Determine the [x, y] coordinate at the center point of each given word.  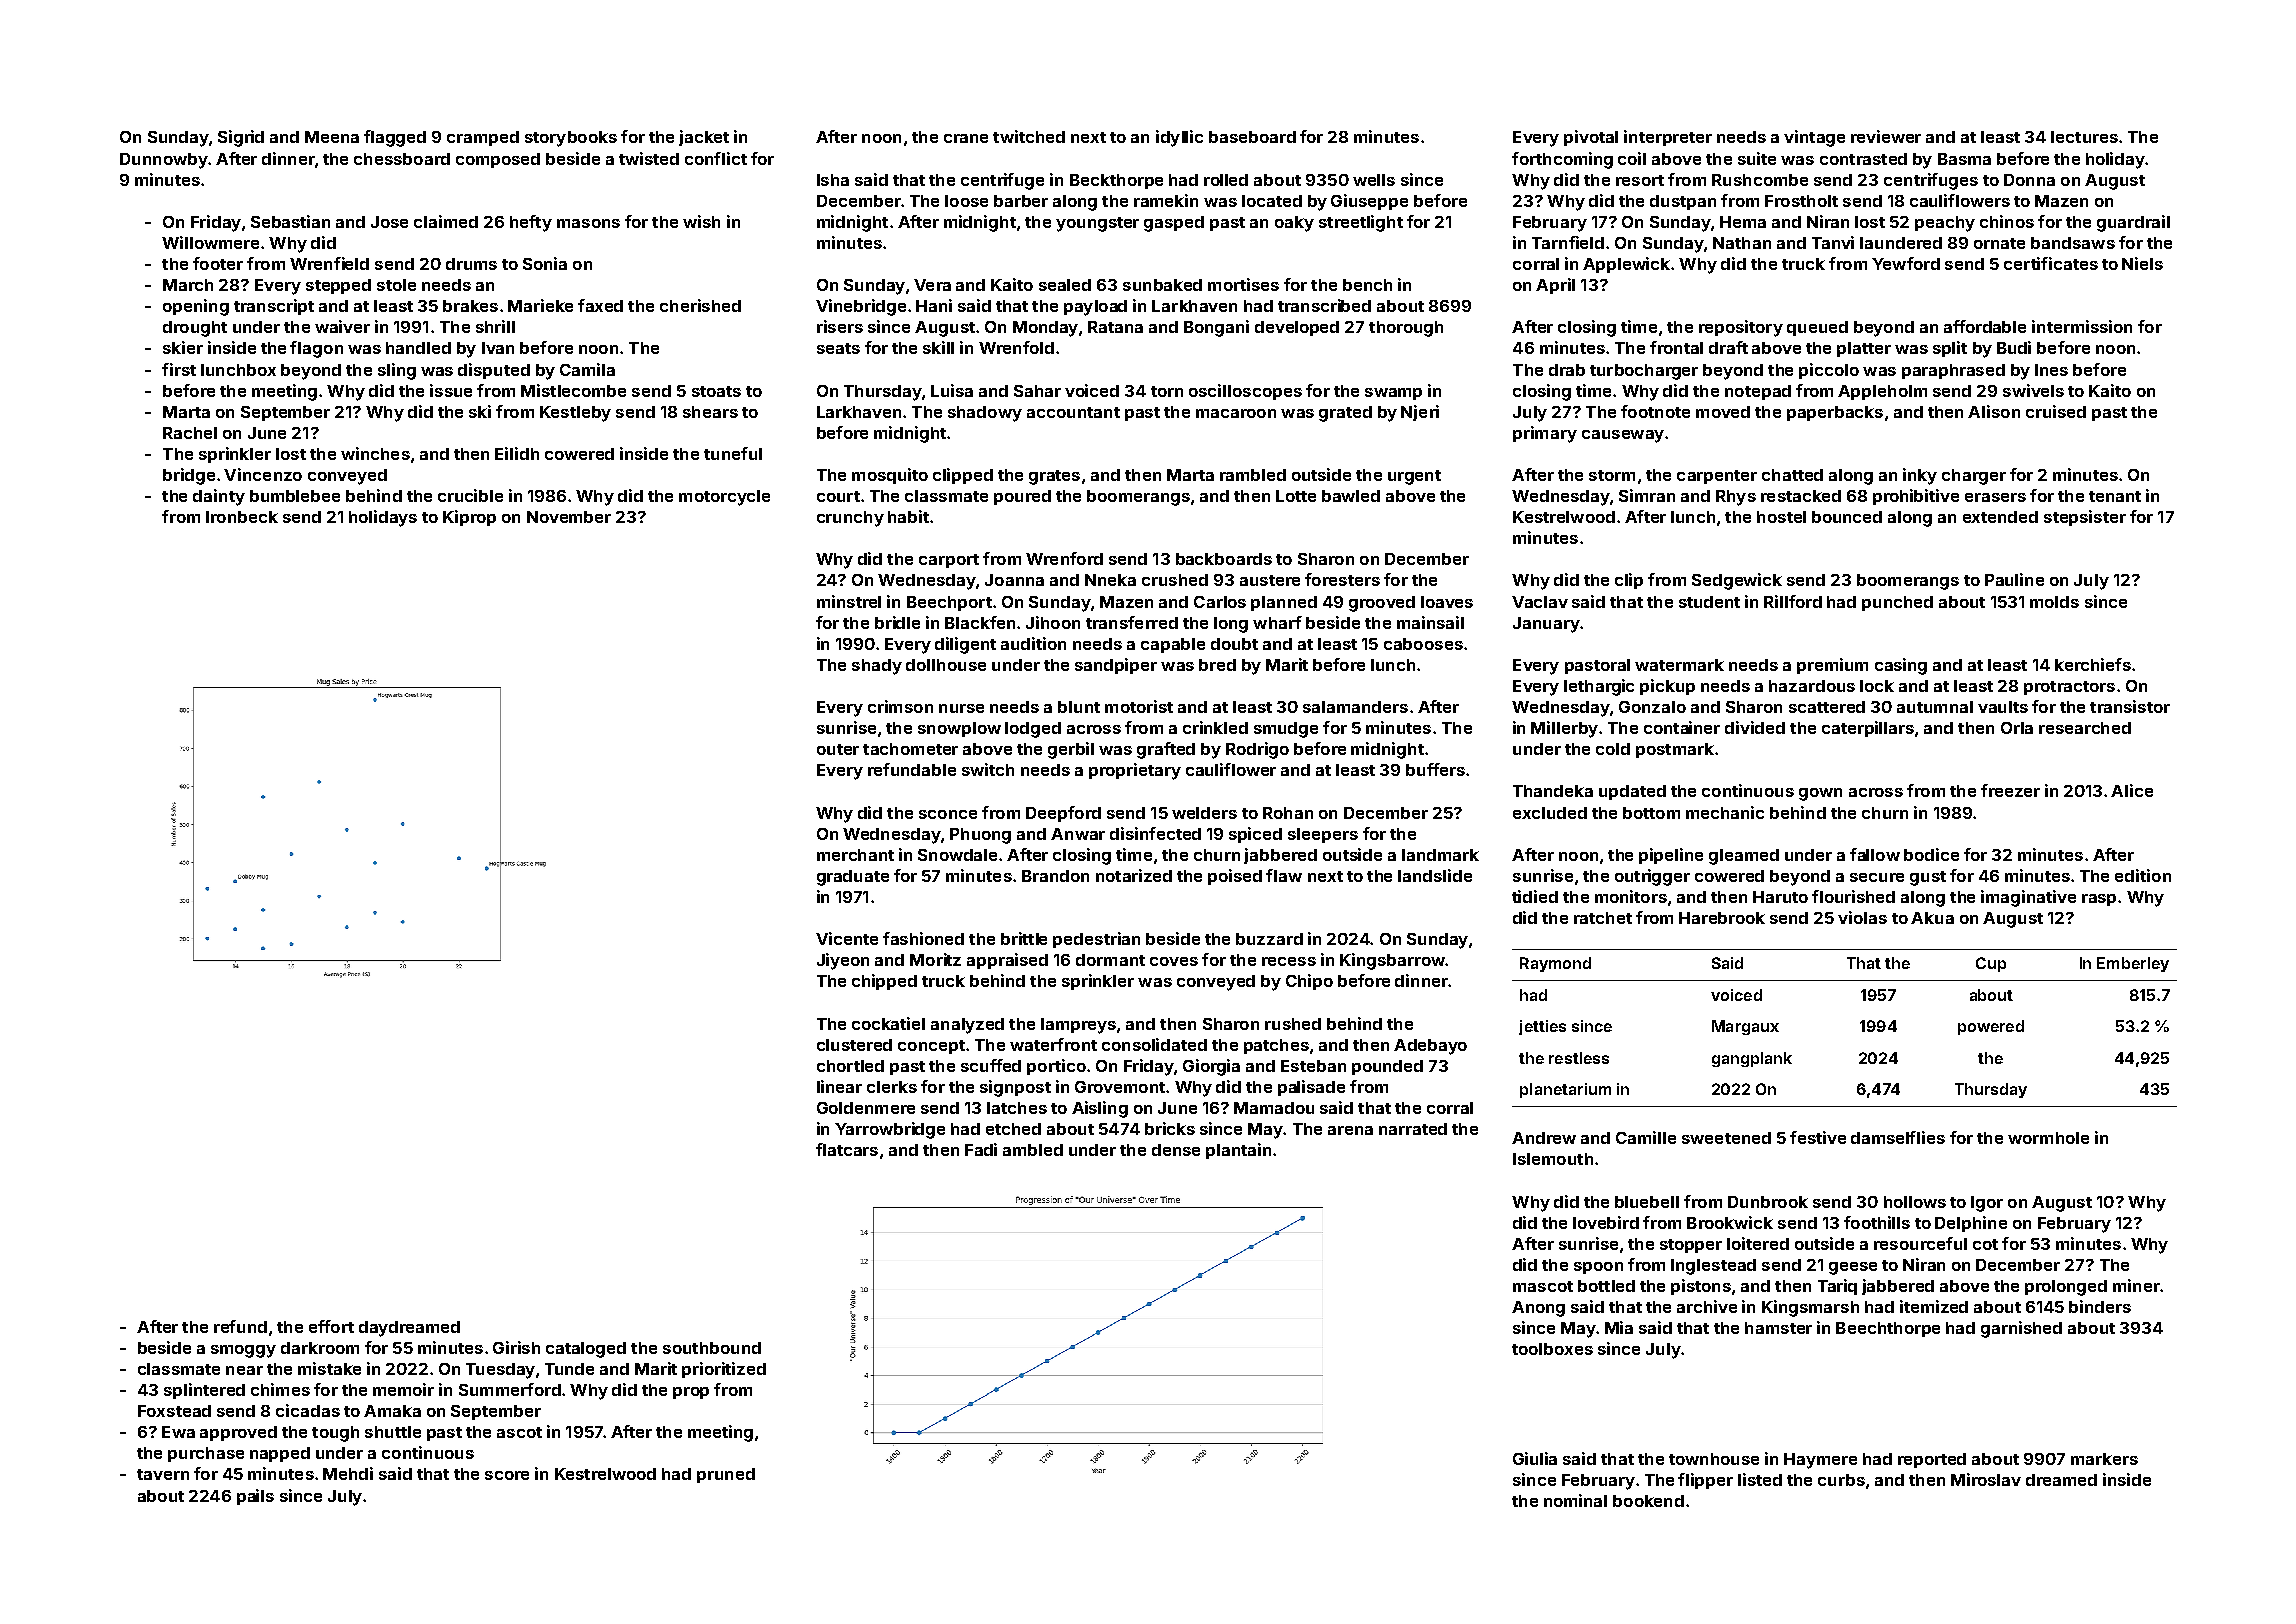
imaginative [2028, 898]
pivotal [1591, 138]
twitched [1029, 136]
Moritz [935, 959]
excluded [1550, 813]
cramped [483, 138]
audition [1033, 643]
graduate [853, 878]
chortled [850, 1066]
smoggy [243, 1351]
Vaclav [1540, 602]
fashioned [923, 938]
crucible [470, 495]
